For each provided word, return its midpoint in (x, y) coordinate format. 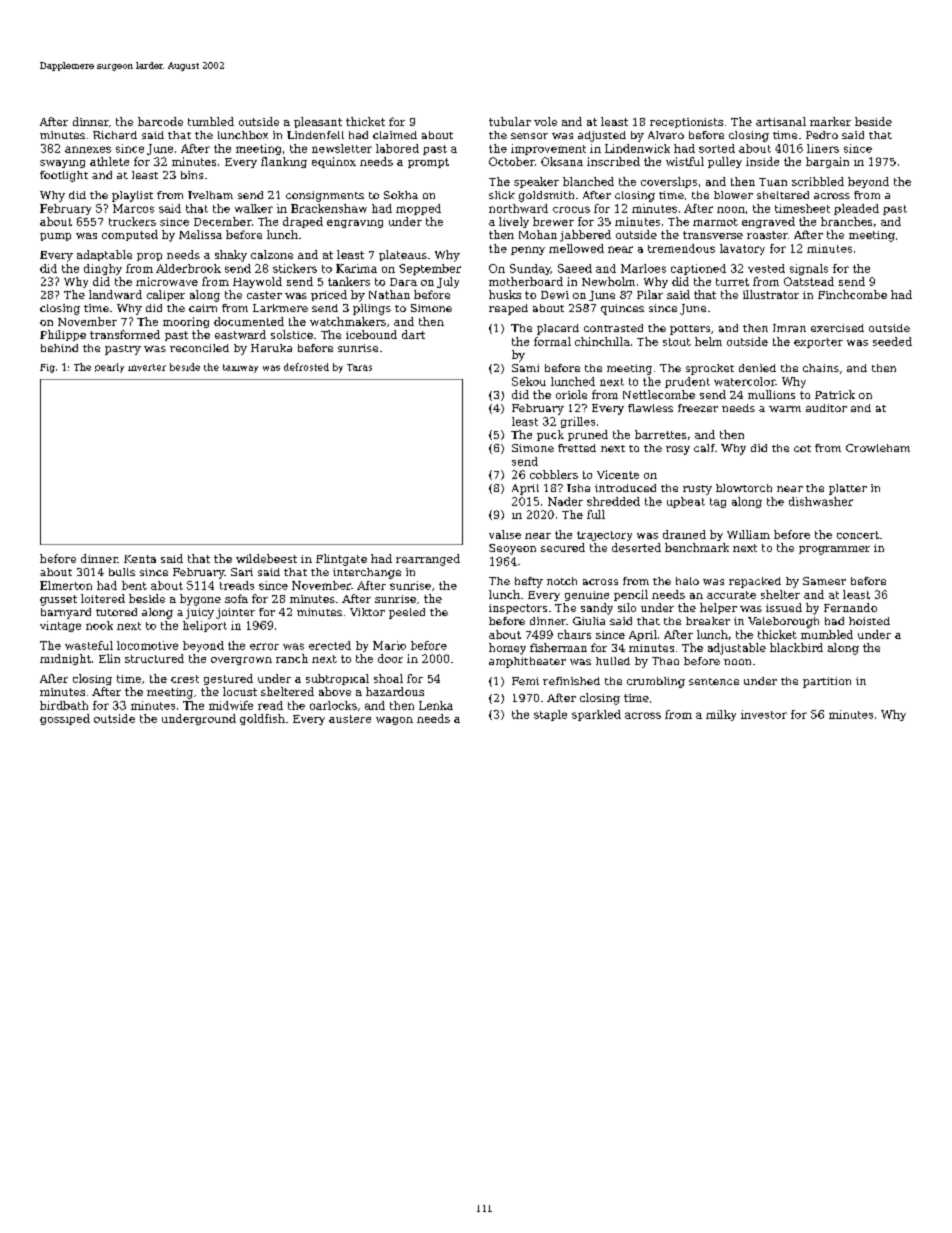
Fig (47, 368)
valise (505, 534)
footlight (64, 176)
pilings (372, 309)
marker (830, 121)
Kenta (140, 559)
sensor (529, 136)
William (748, 534)
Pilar (650, 294)
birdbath (64, 705)
